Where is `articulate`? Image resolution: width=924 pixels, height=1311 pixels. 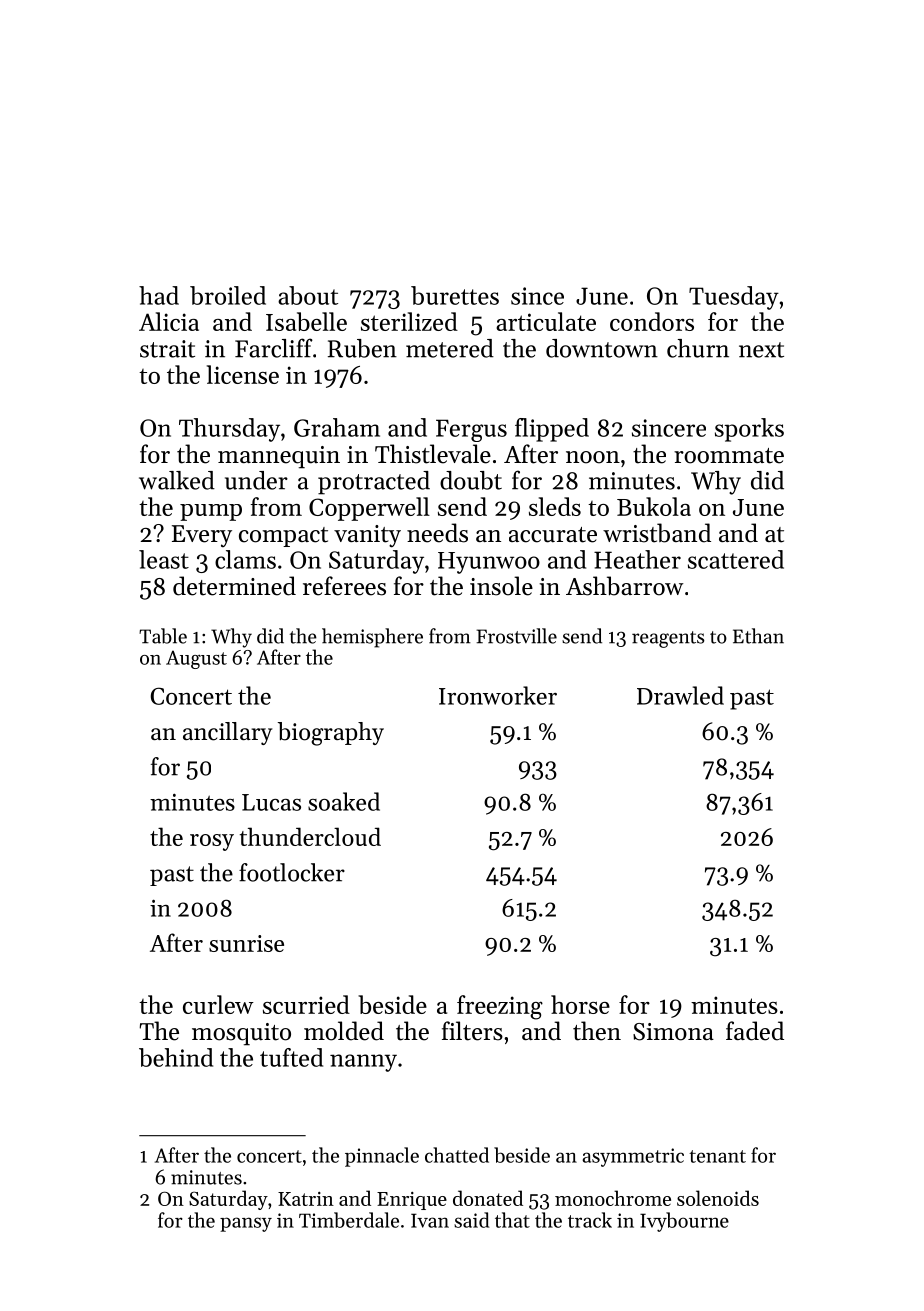
articulate is located at coordinates (546, 321).
